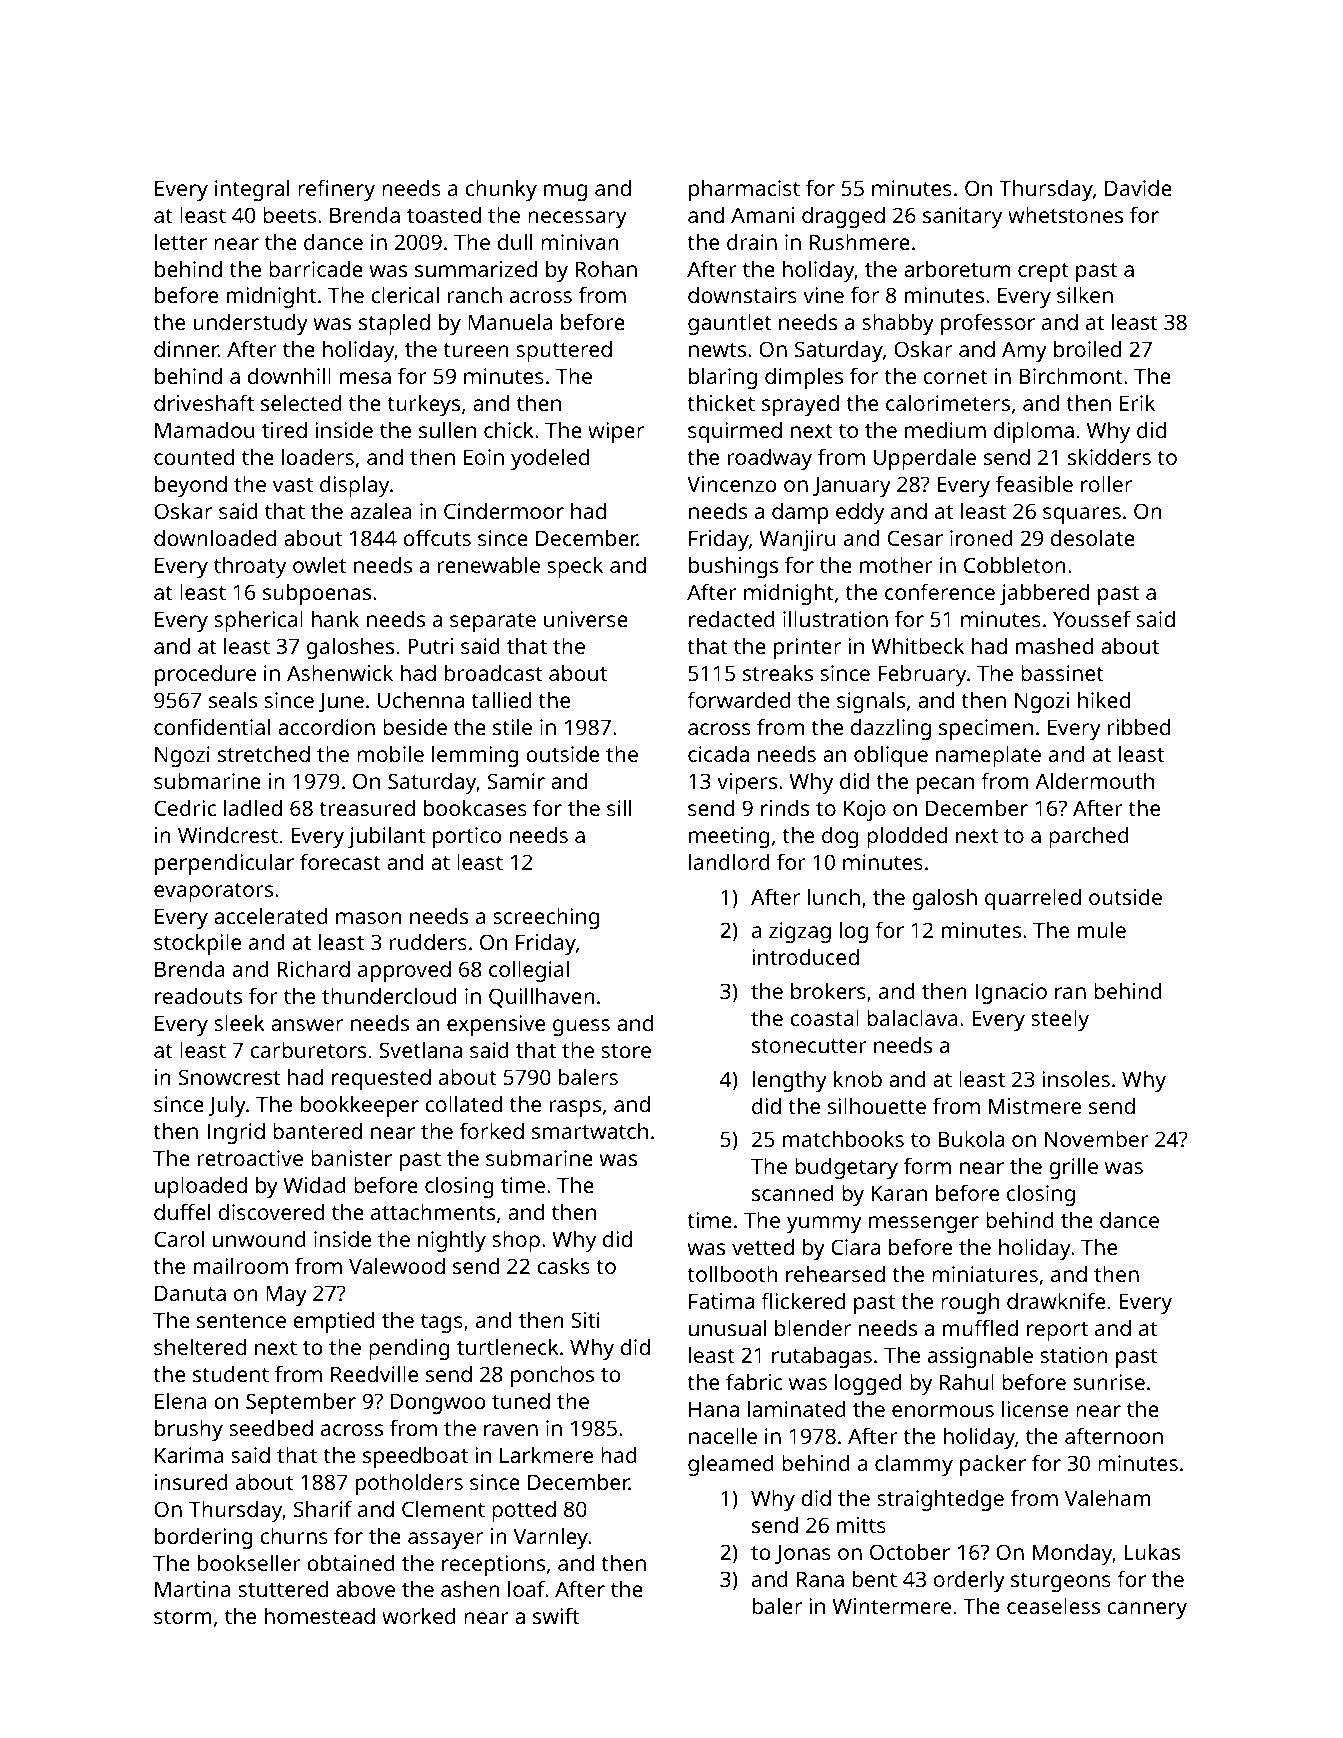 Image resolution: width=1343 pixels, height=1738 pixels. What do you see at coordinates (252, 190) in the page?
I see `integral` at bounding box center [252, 190].
